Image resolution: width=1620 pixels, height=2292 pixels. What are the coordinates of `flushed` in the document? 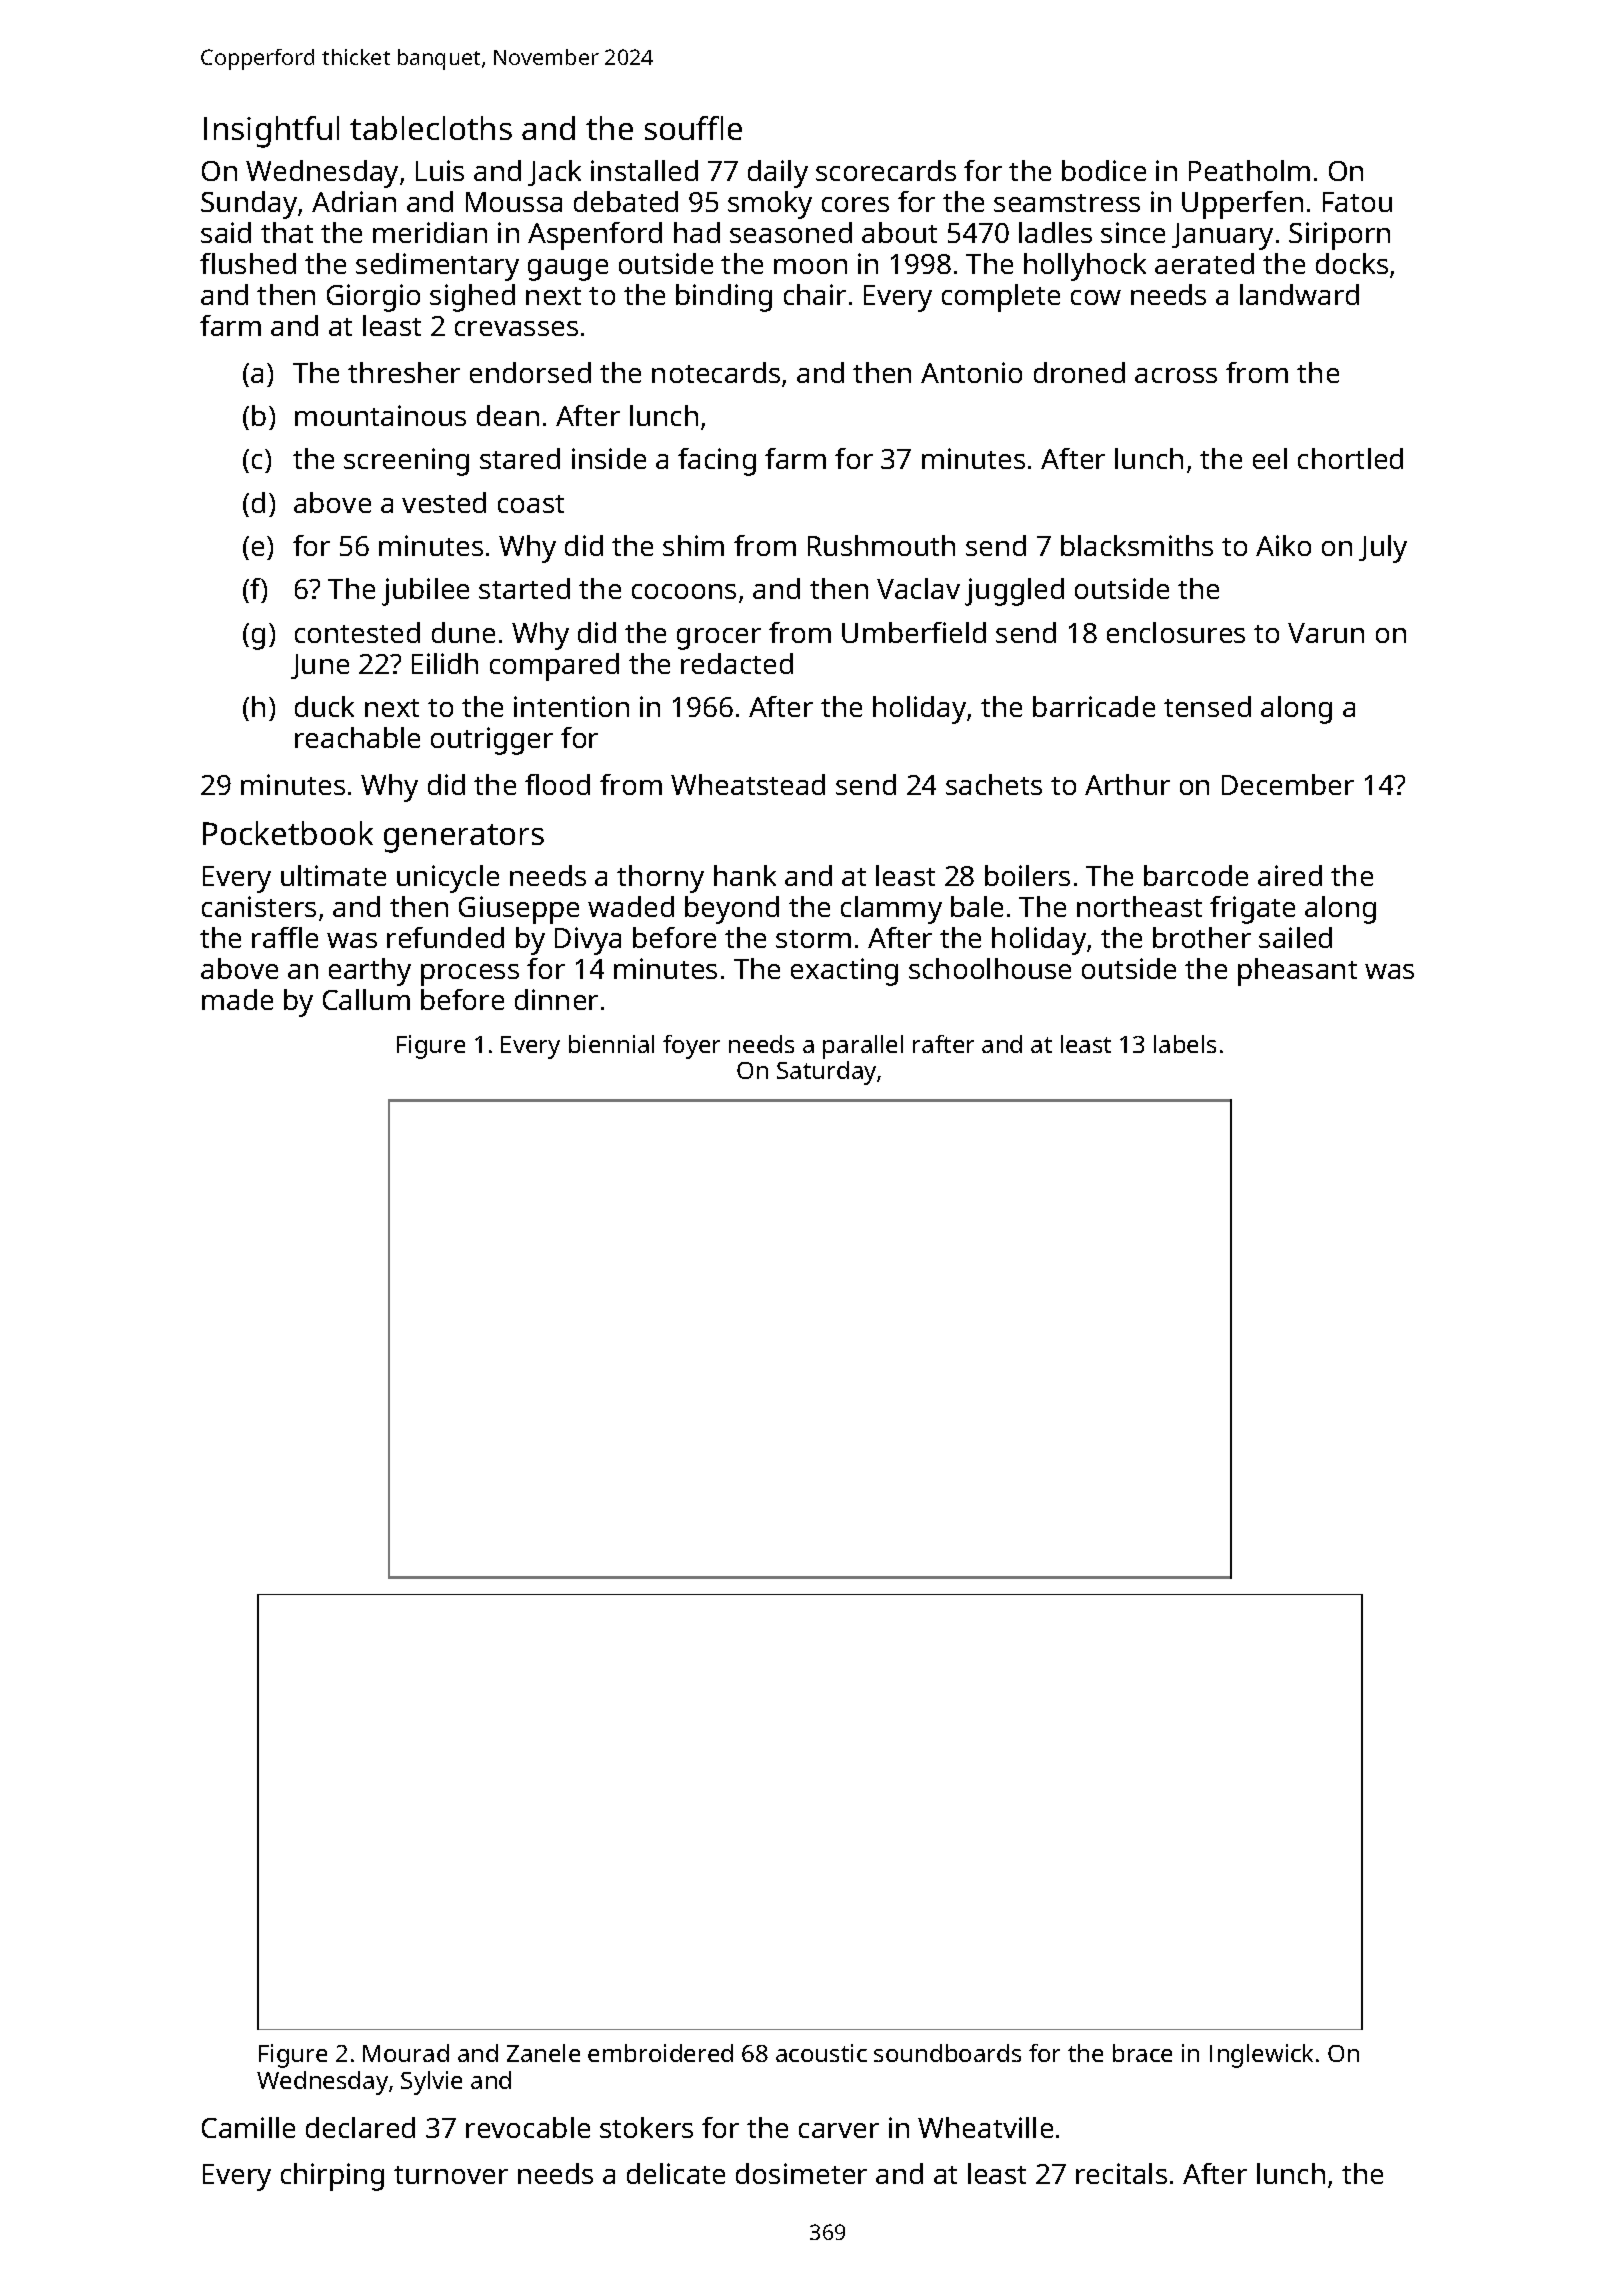 It's located at (248, 263).
